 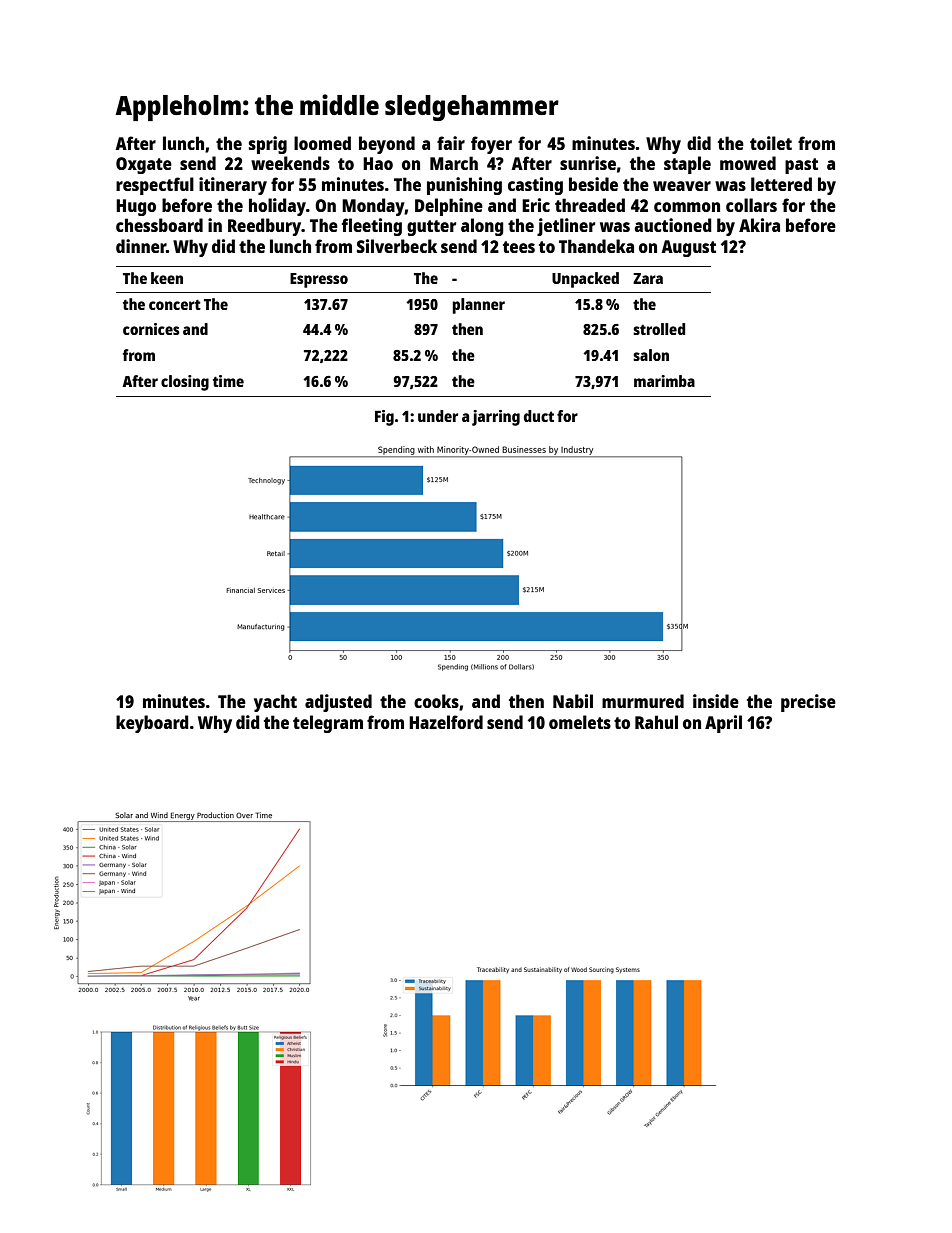 I want to click on adjusted, so click(x=338, y=703).
